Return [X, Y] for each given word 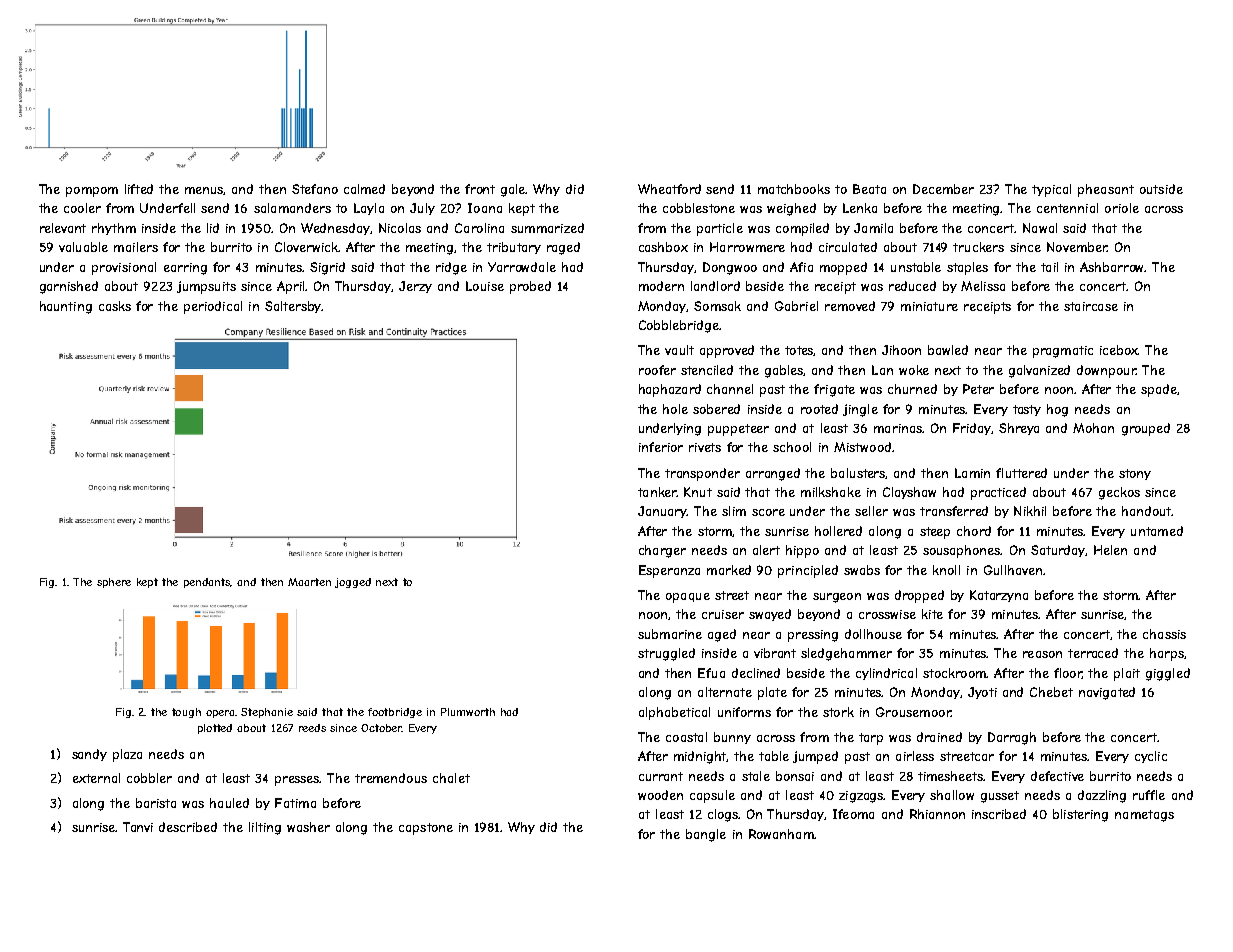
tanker [657, 492]
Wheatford [669, 189]
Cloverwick [306, 247]
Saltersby [293, 307]
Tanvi [138, 827]
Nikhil [1030, 511]
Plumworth [468, 712]
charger [662, 551]
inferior [661, 447]
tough [186, 713]
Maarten [309, 582]
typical [1051, 190]
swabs [862, 570]
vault [679, 350]
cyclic [1151, 757]
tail [1049, 267]
